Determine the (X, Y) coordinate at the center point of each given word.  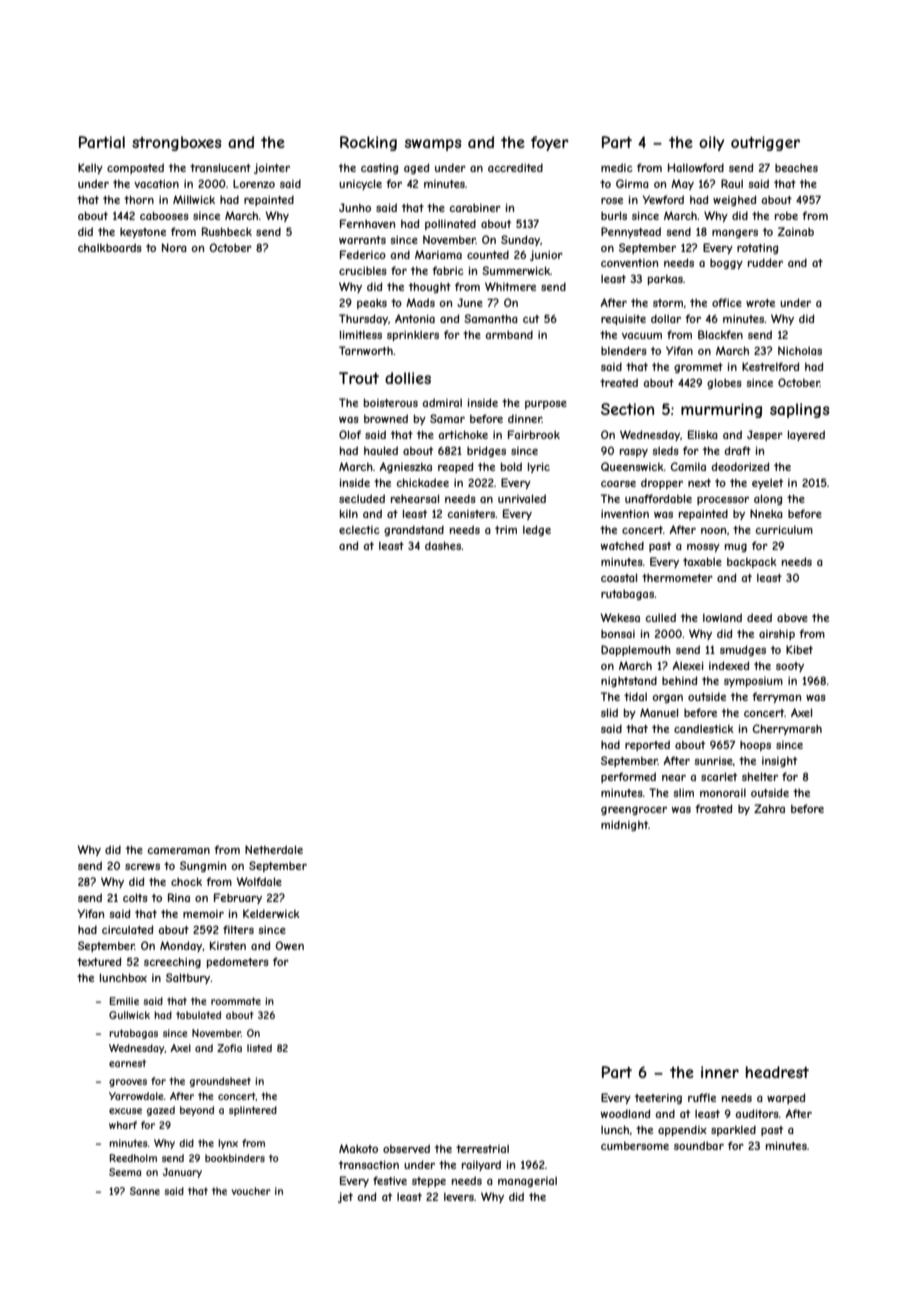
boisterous (391, 402)
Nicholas (800, 350)
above (792, 618)
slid (609, 712)
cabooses (164, 215)
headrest (777, 1072)
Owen (290, 945)
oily (712, 143)
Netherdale (274, 849)
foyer (550, 143)
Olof (350, 434)
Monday (181, 946)
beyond (197, 1111)
